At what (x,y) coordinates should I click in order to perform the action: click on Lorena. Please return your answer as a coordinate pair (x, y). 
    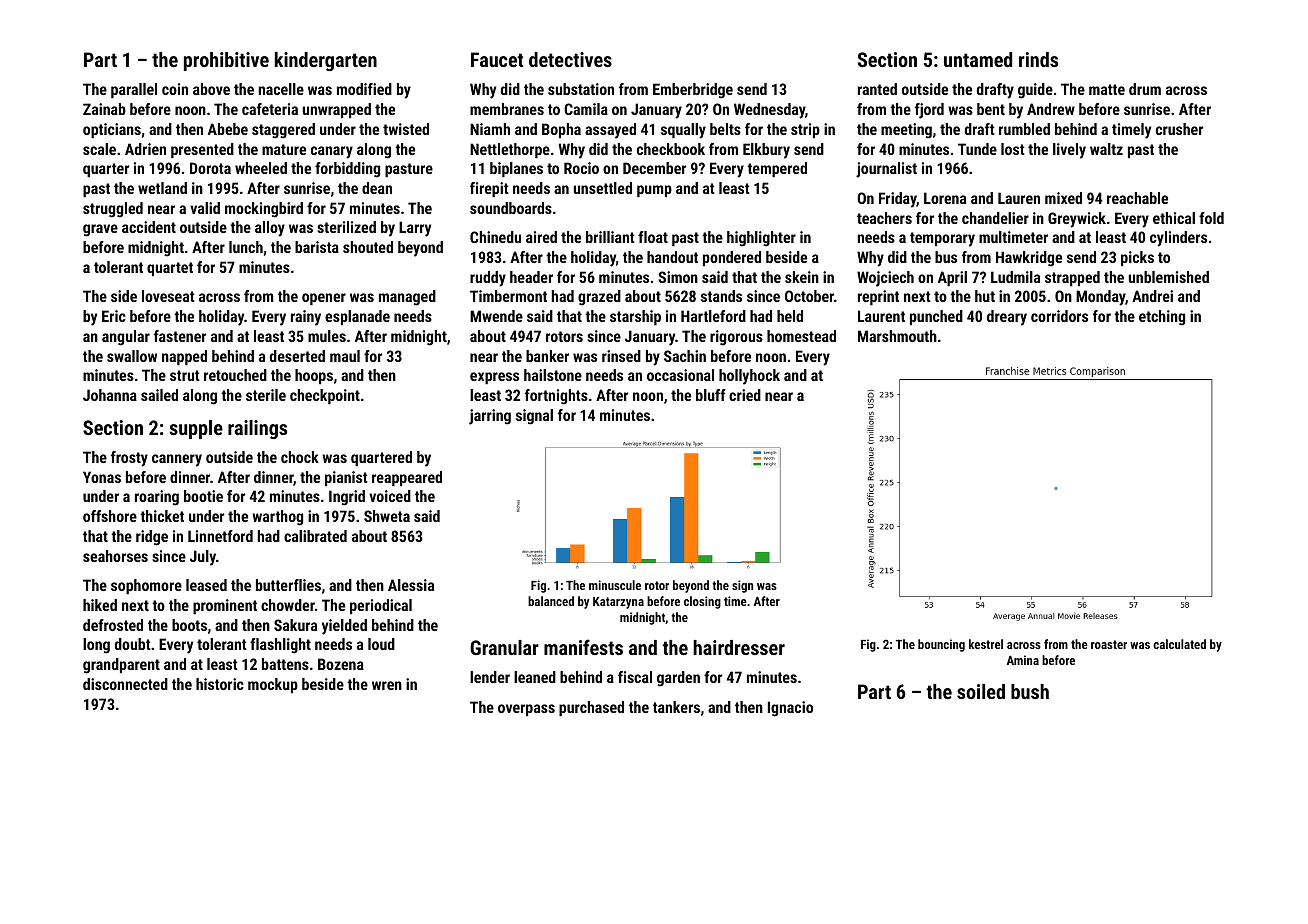
    Looking at the image, I should click on (945, 198).
